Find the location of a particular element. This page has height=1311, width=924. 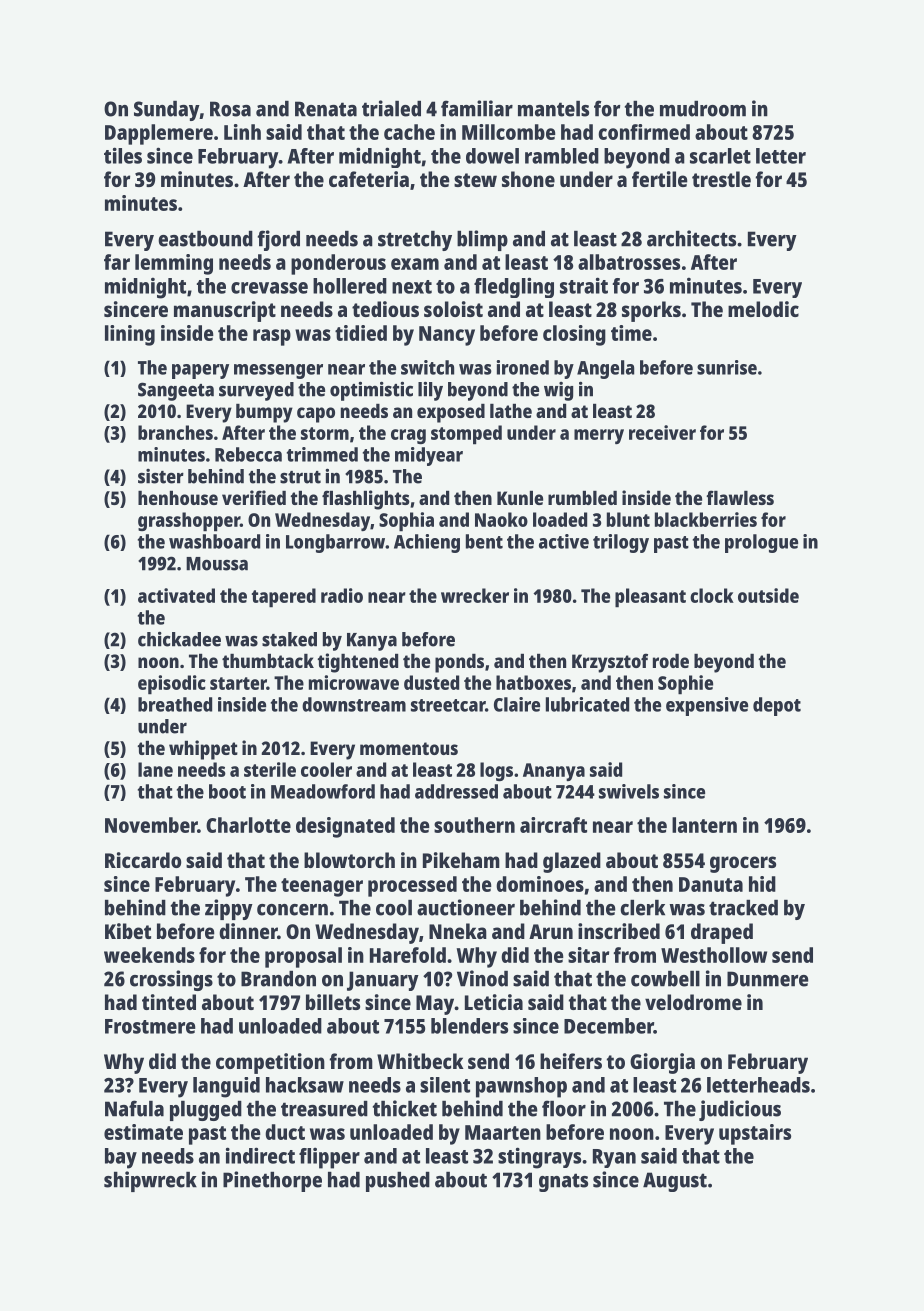

fertile is located at coordinates (660, 179).
